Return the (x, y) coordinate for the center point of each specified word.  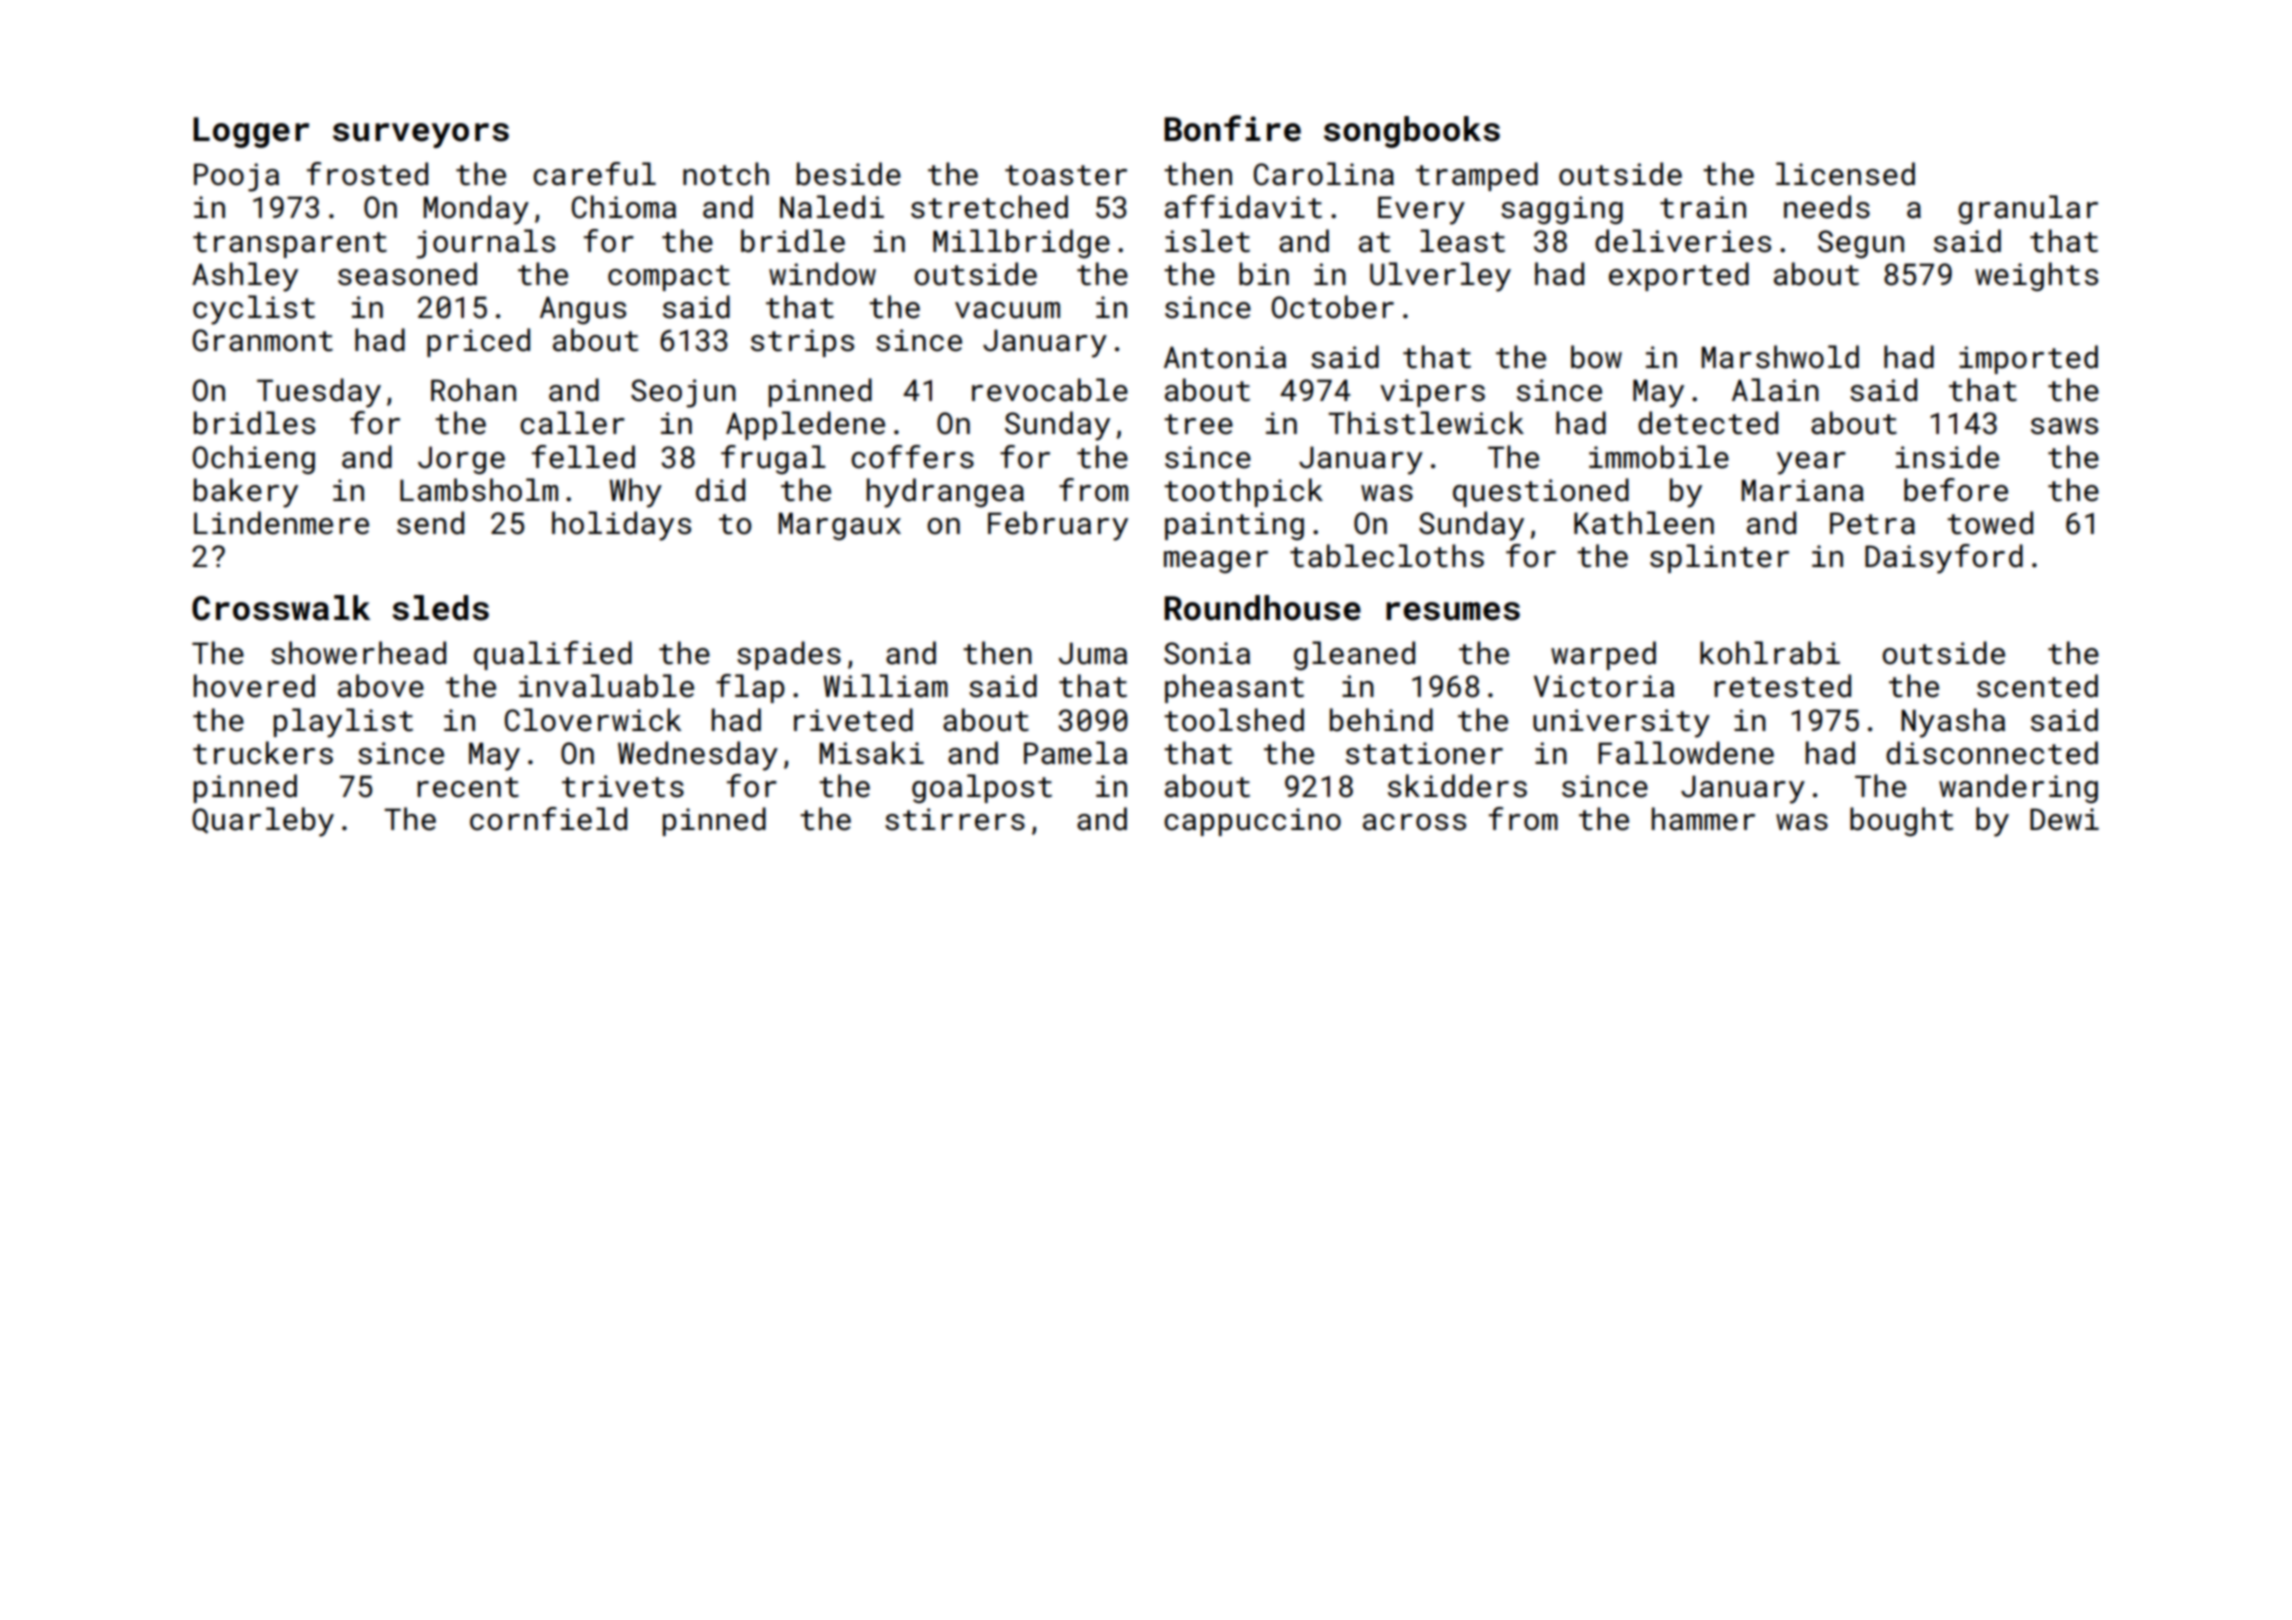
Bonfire (1232, 128)
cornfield (548, 819)
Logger (251, 132)
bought (1901, 821)
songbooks (1412, 132)
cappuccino (1252, 822)
